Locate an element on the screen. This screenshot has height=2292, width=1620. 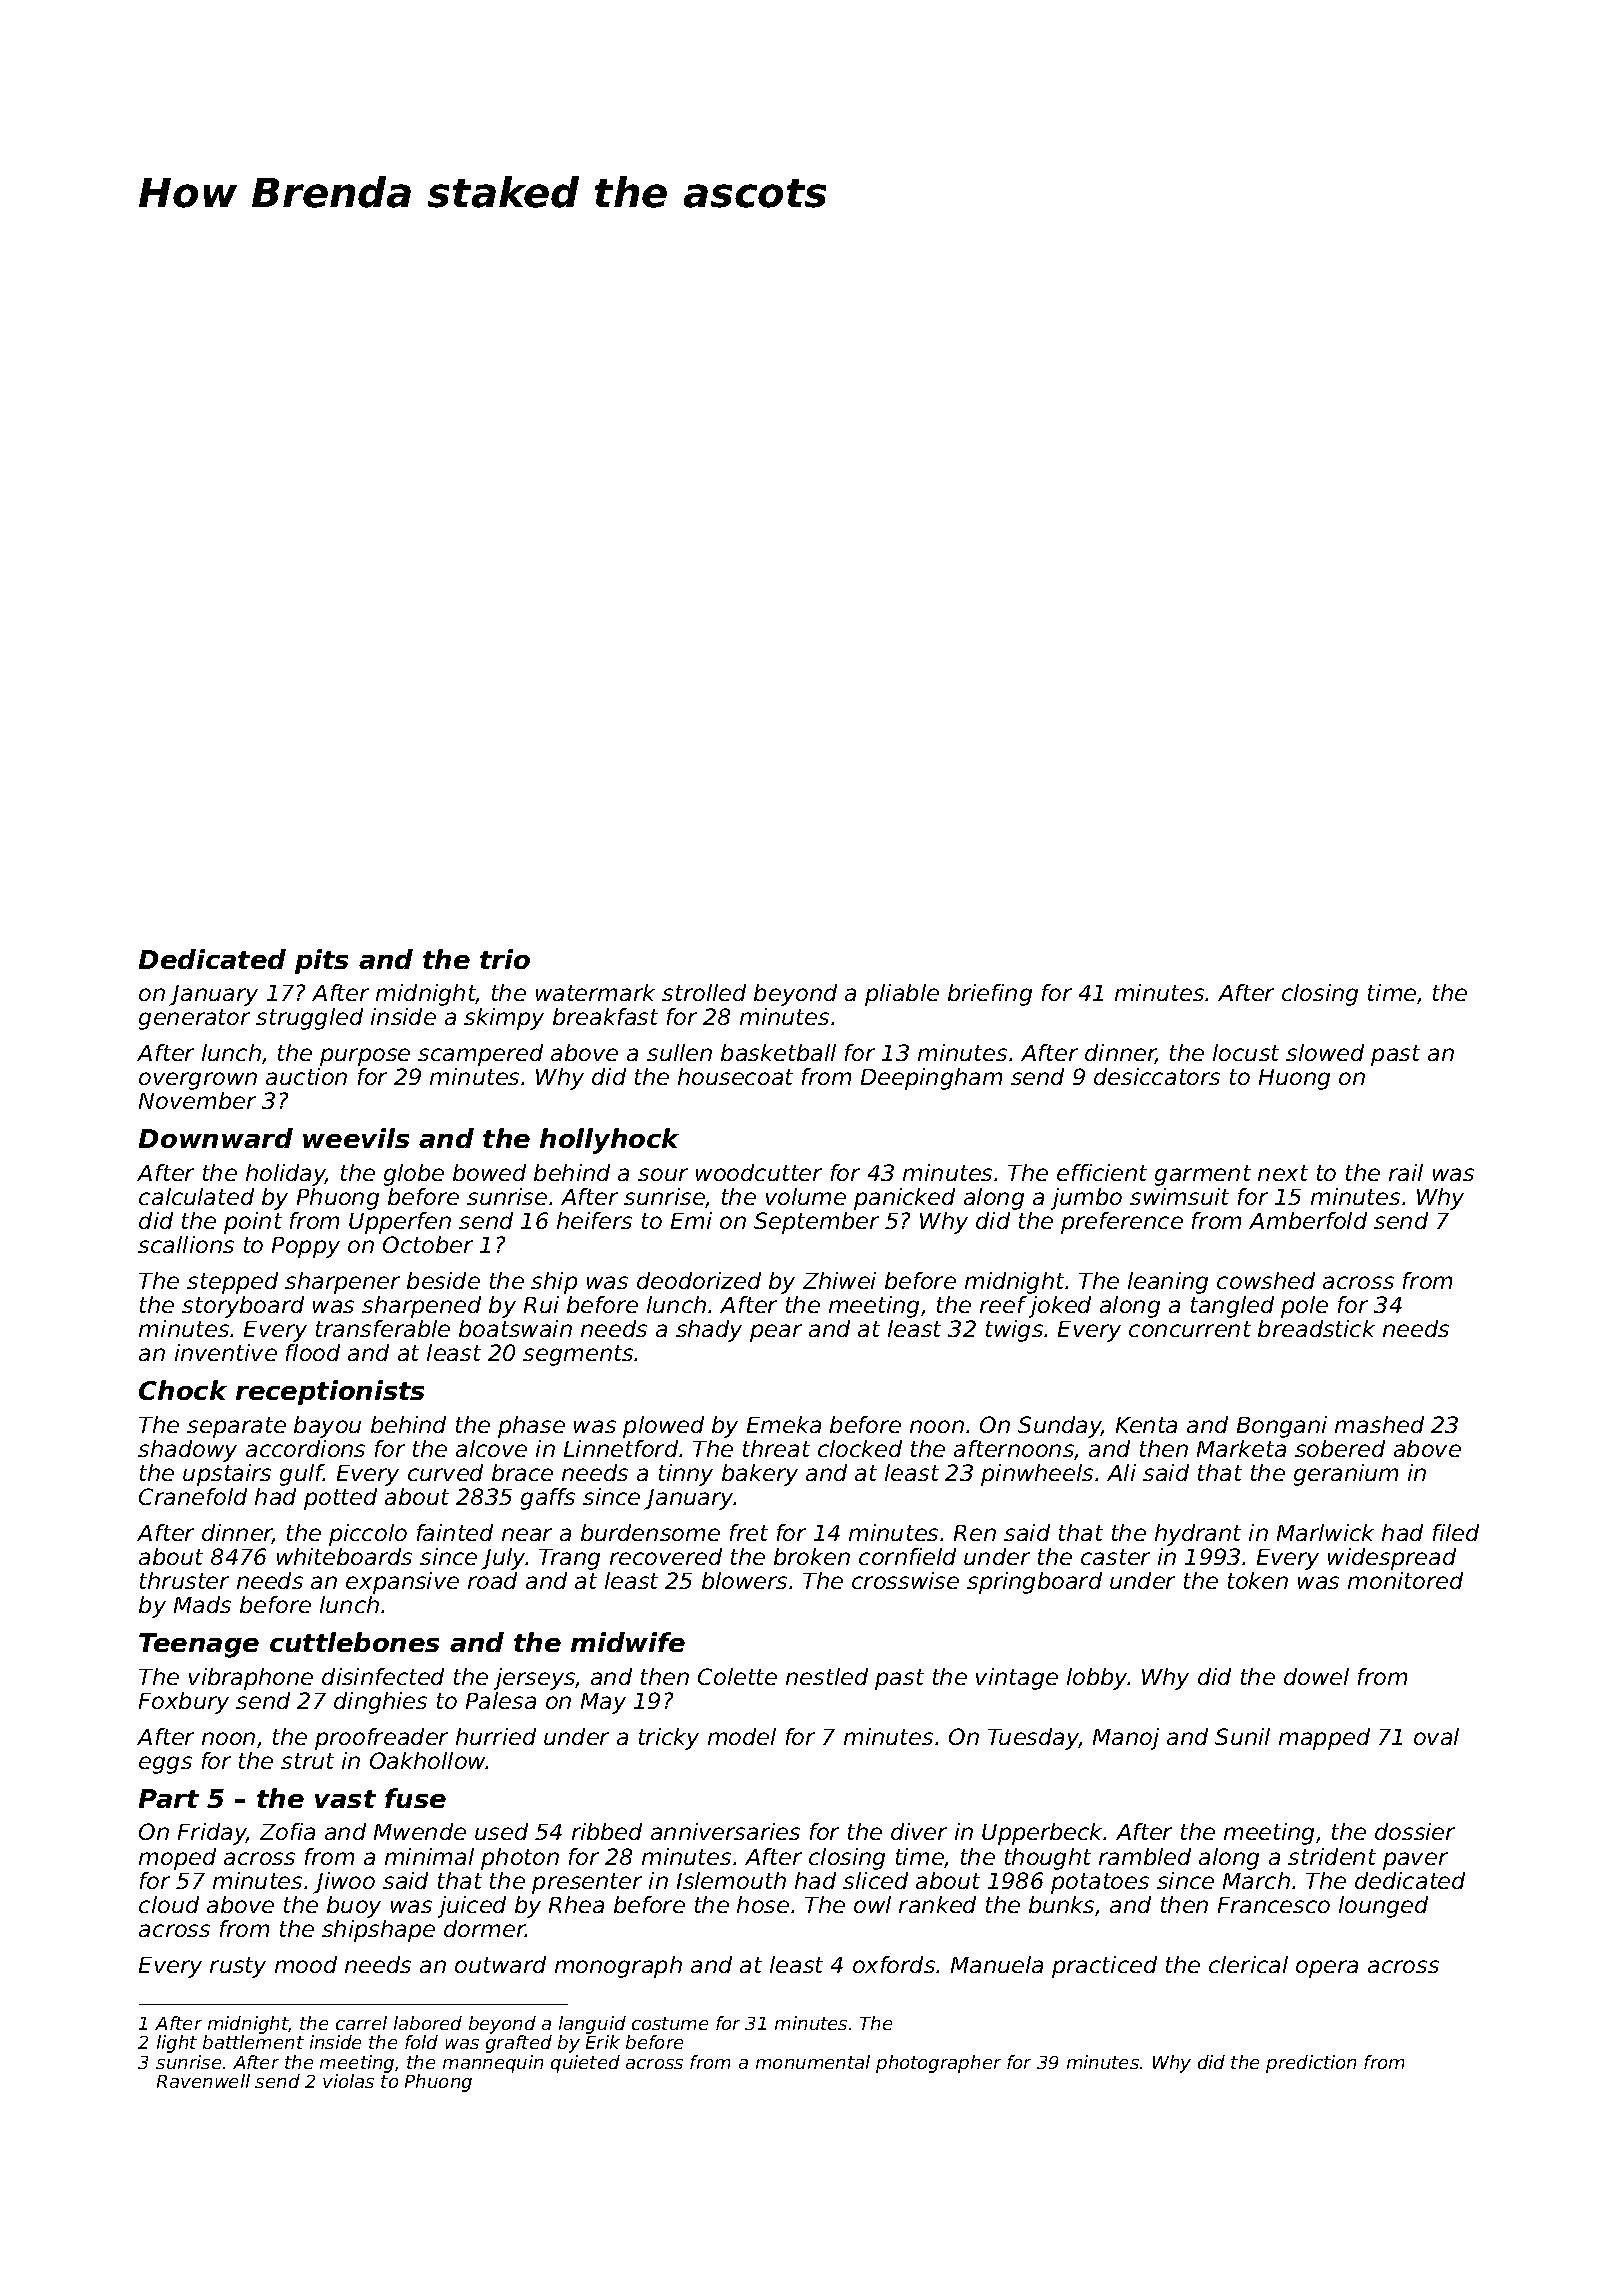
midwife is located at coordinates (628, 1642).
